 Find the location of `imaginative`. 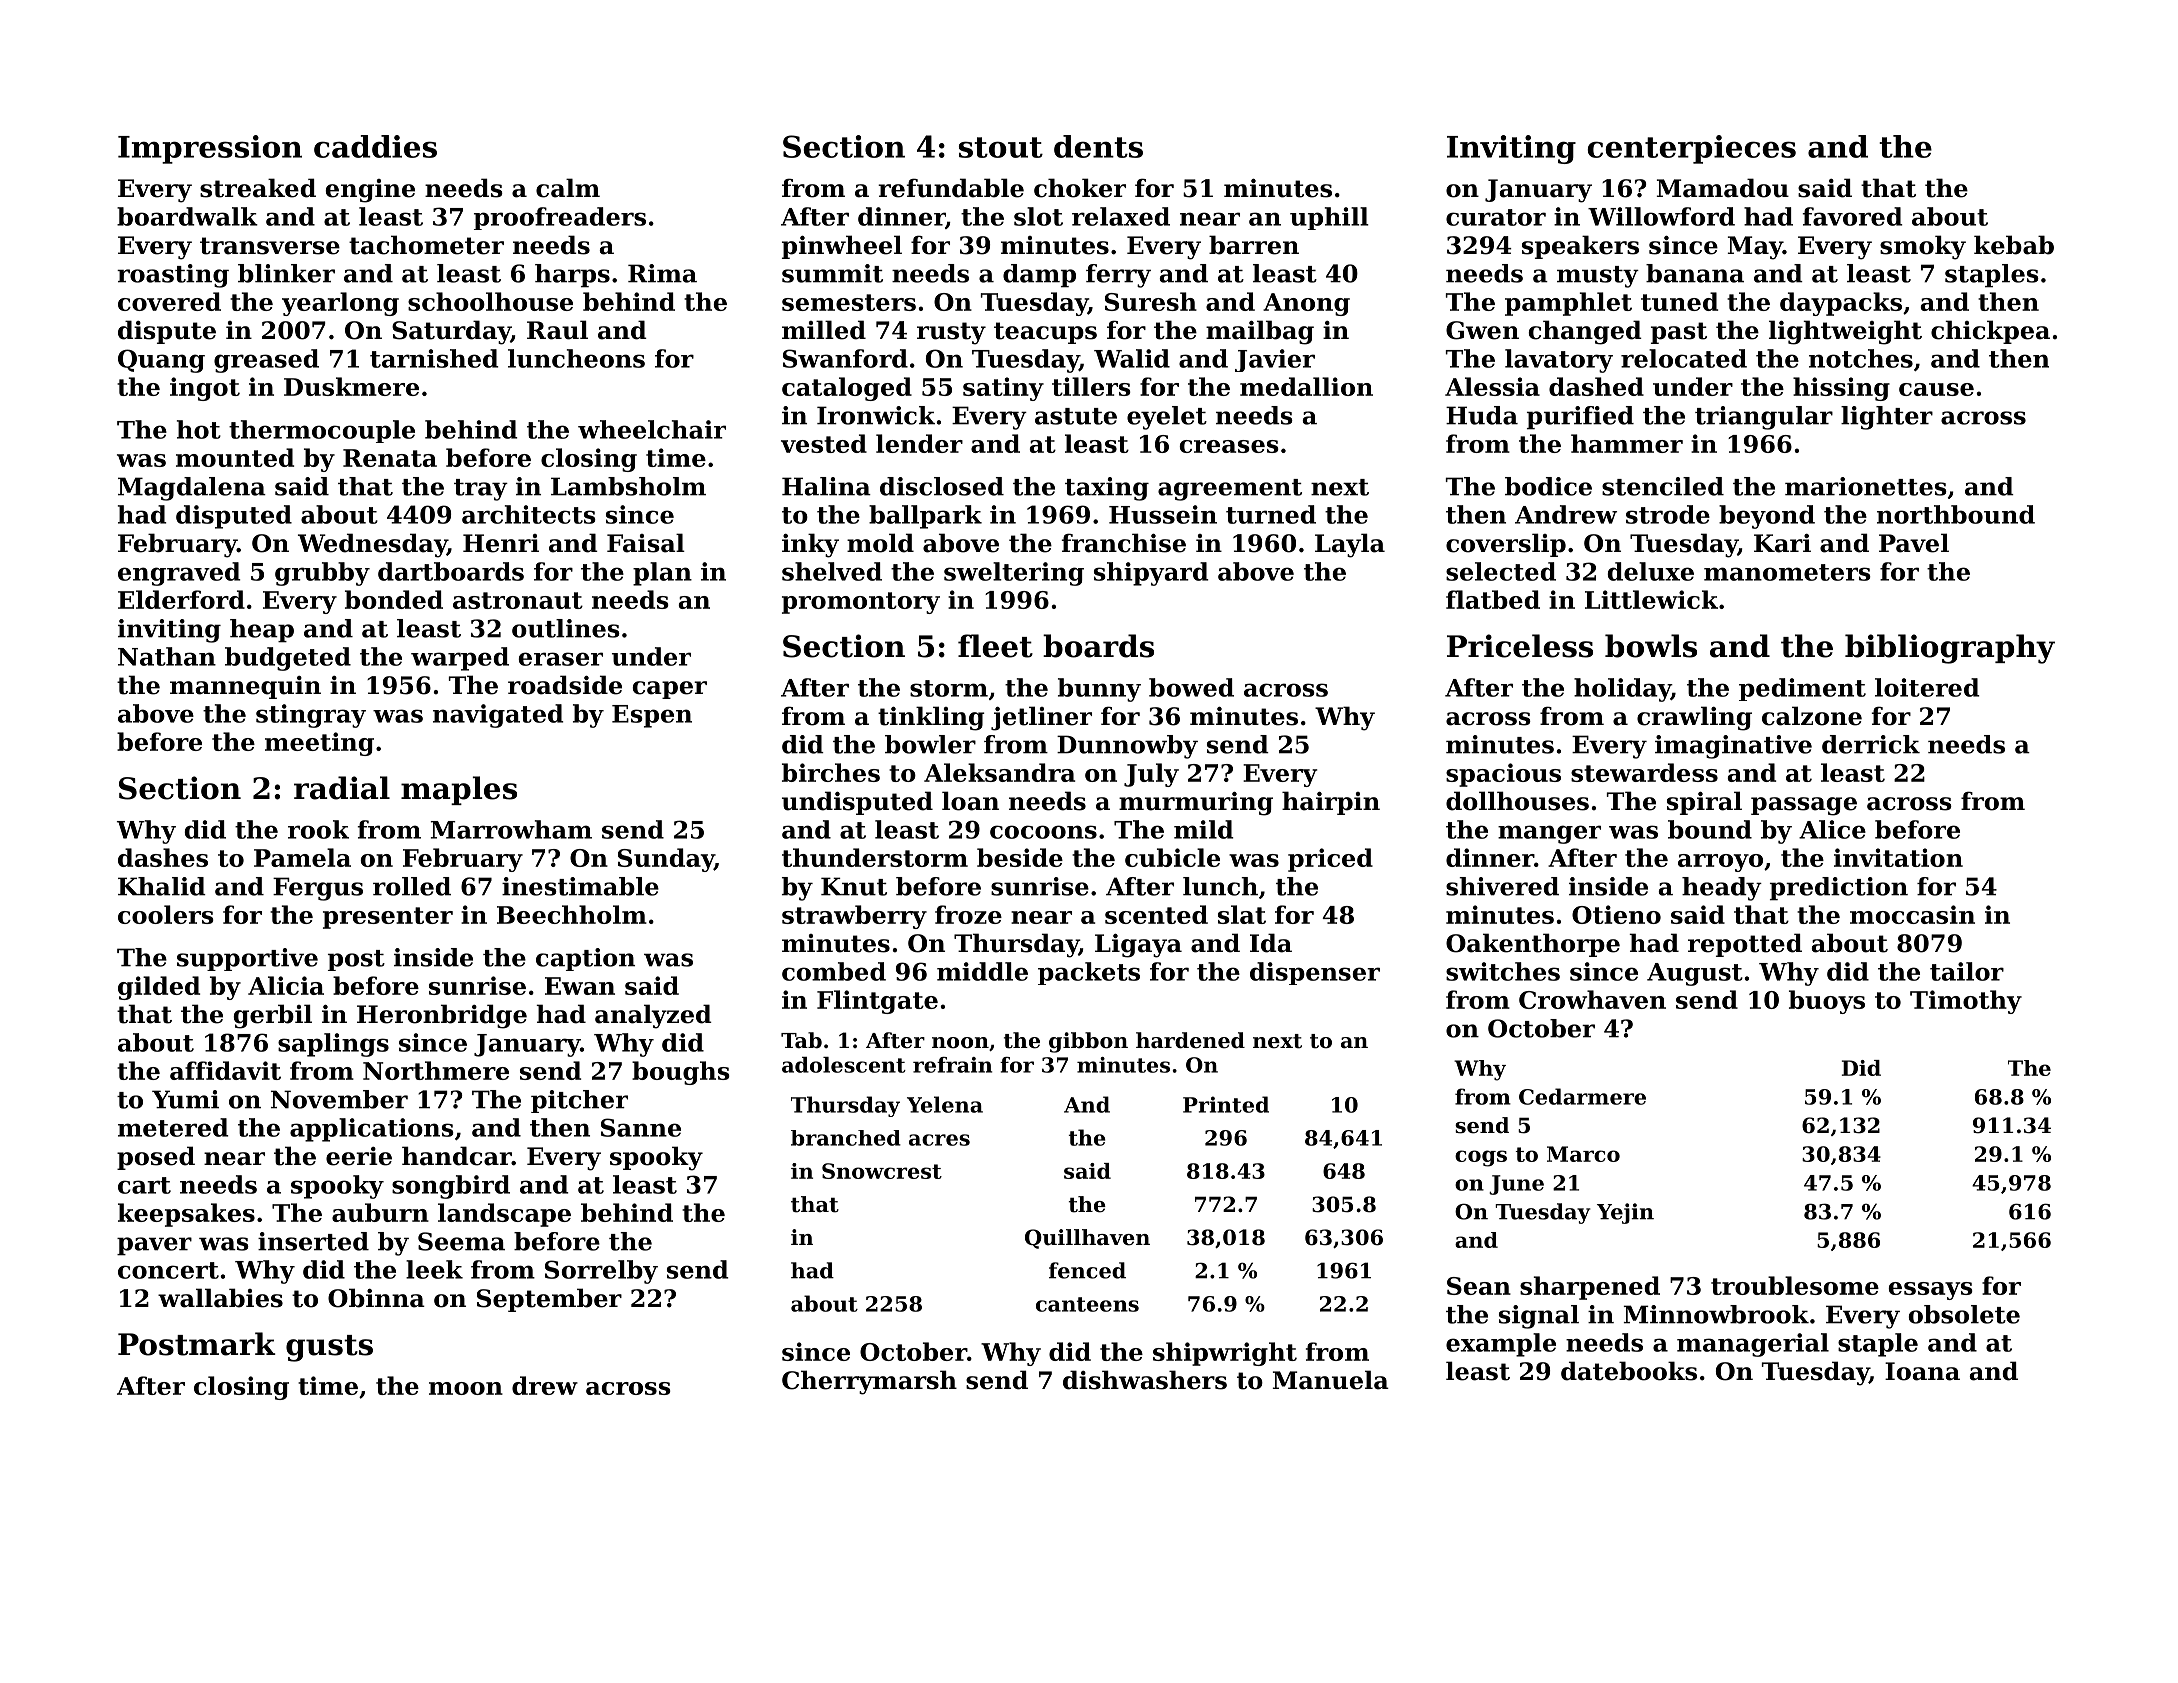

imaginative is located at coordinates (1733, 747).
